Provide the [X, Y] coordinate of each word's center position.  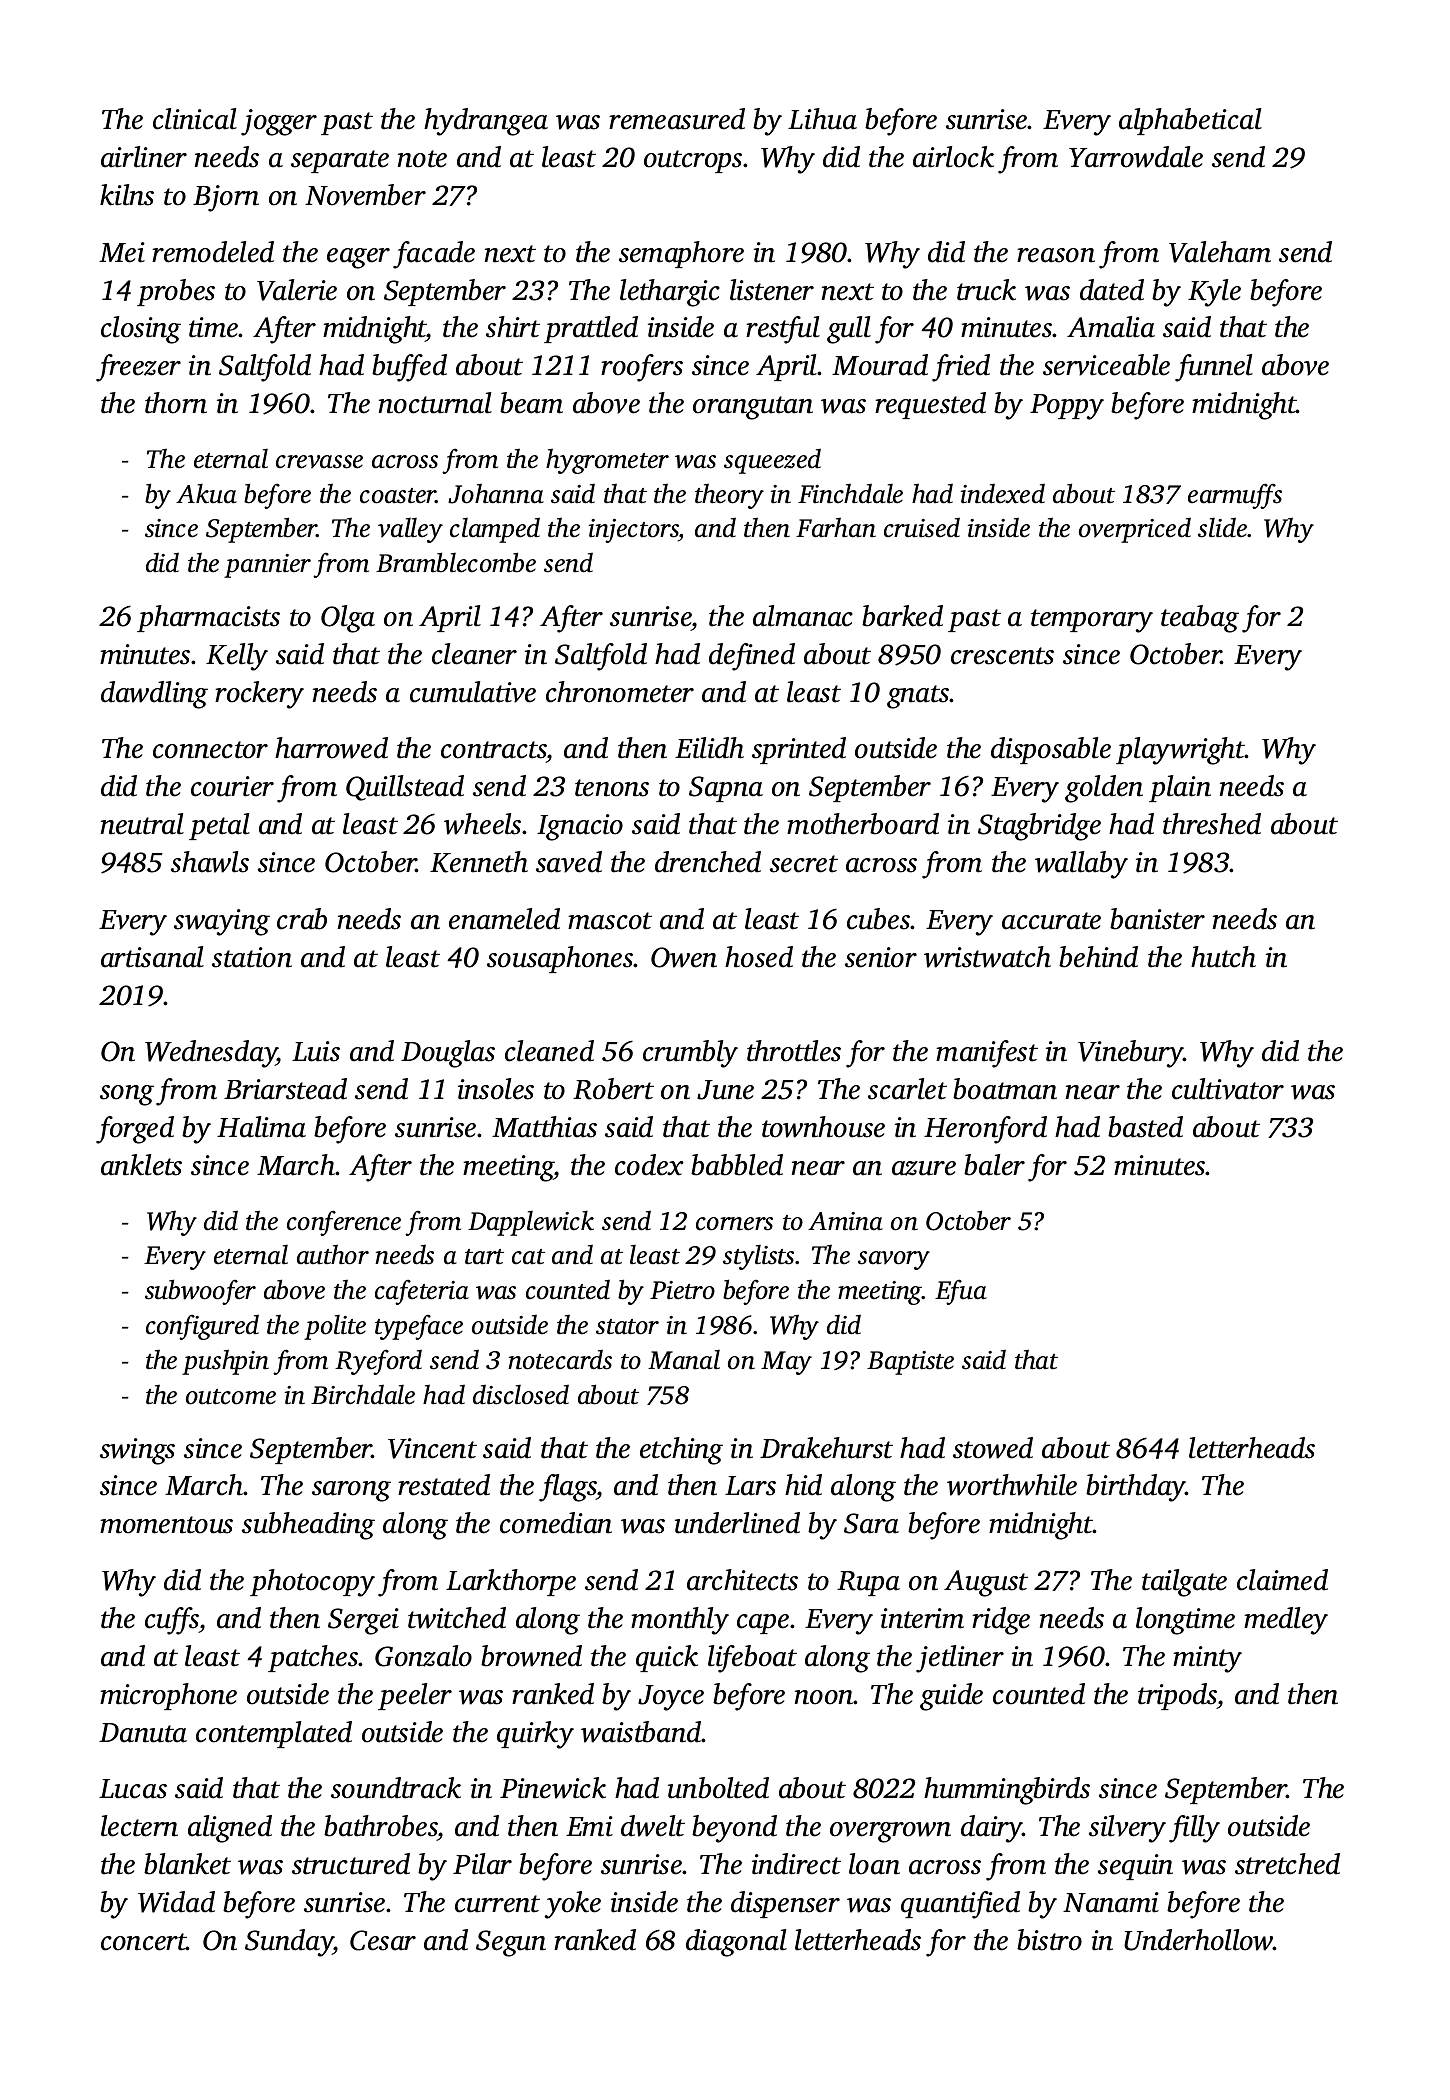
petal [219, 826]
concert [144, 1942]
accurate [1051, 921]
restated [444, 1485]
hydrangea [486, 122]
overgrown [890, 1832]
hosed [759, 957]
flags [568, 1488]
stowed [993, 1448]
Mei [122, 252]
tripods [1177, 1696]
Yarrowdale [1136, 157]
